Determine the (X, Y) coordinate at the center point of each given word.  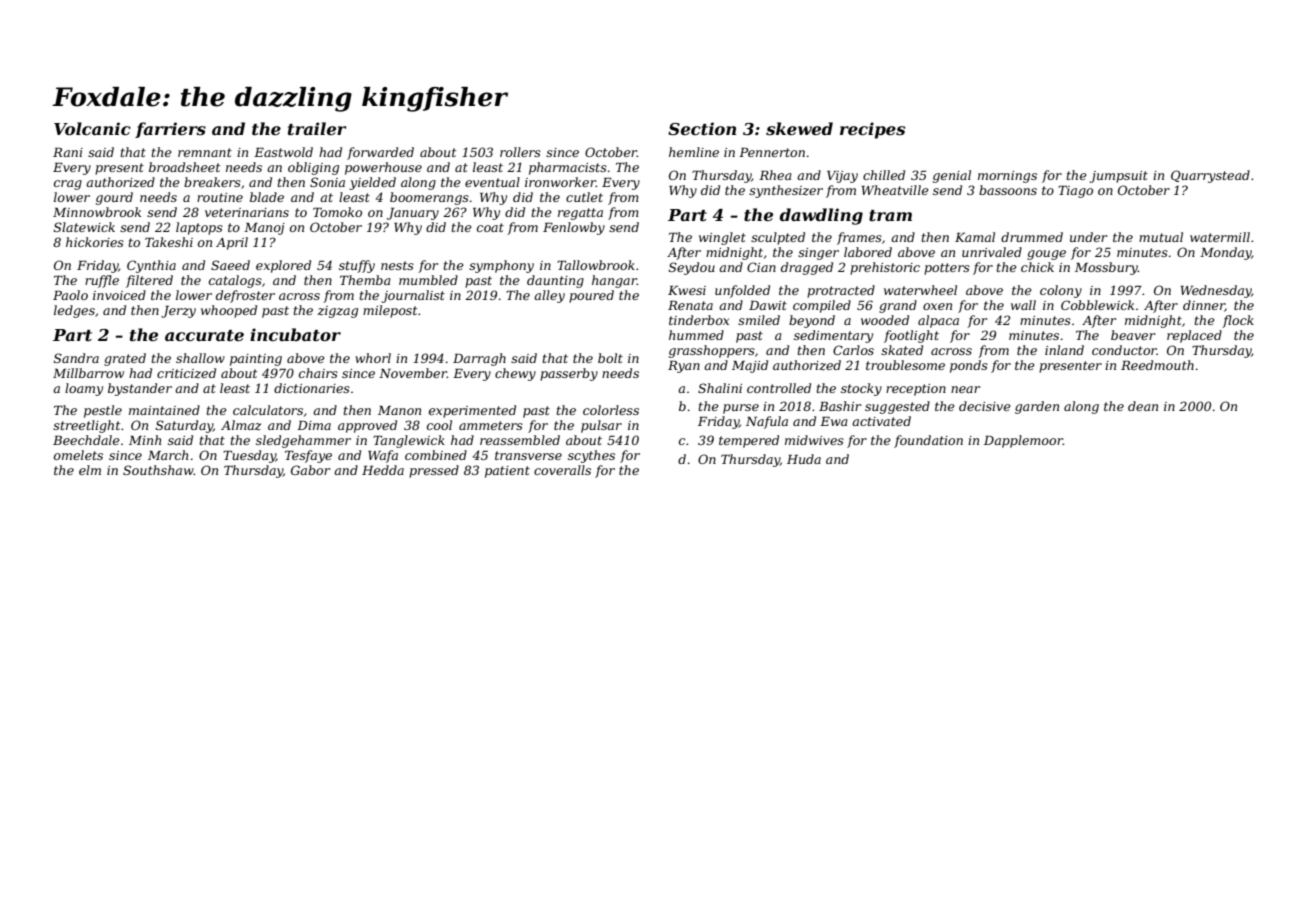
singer (818, 254)
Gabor (310, 470)
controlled (779, 388)
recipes (872, 130)
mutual (1161, 237)
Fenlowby (574, 228)
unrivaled (992, 252)
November (413, 373)
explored (283, 266)
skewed (799, 128)
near (965, 389)
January (413, 214)
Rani (68, 152)
